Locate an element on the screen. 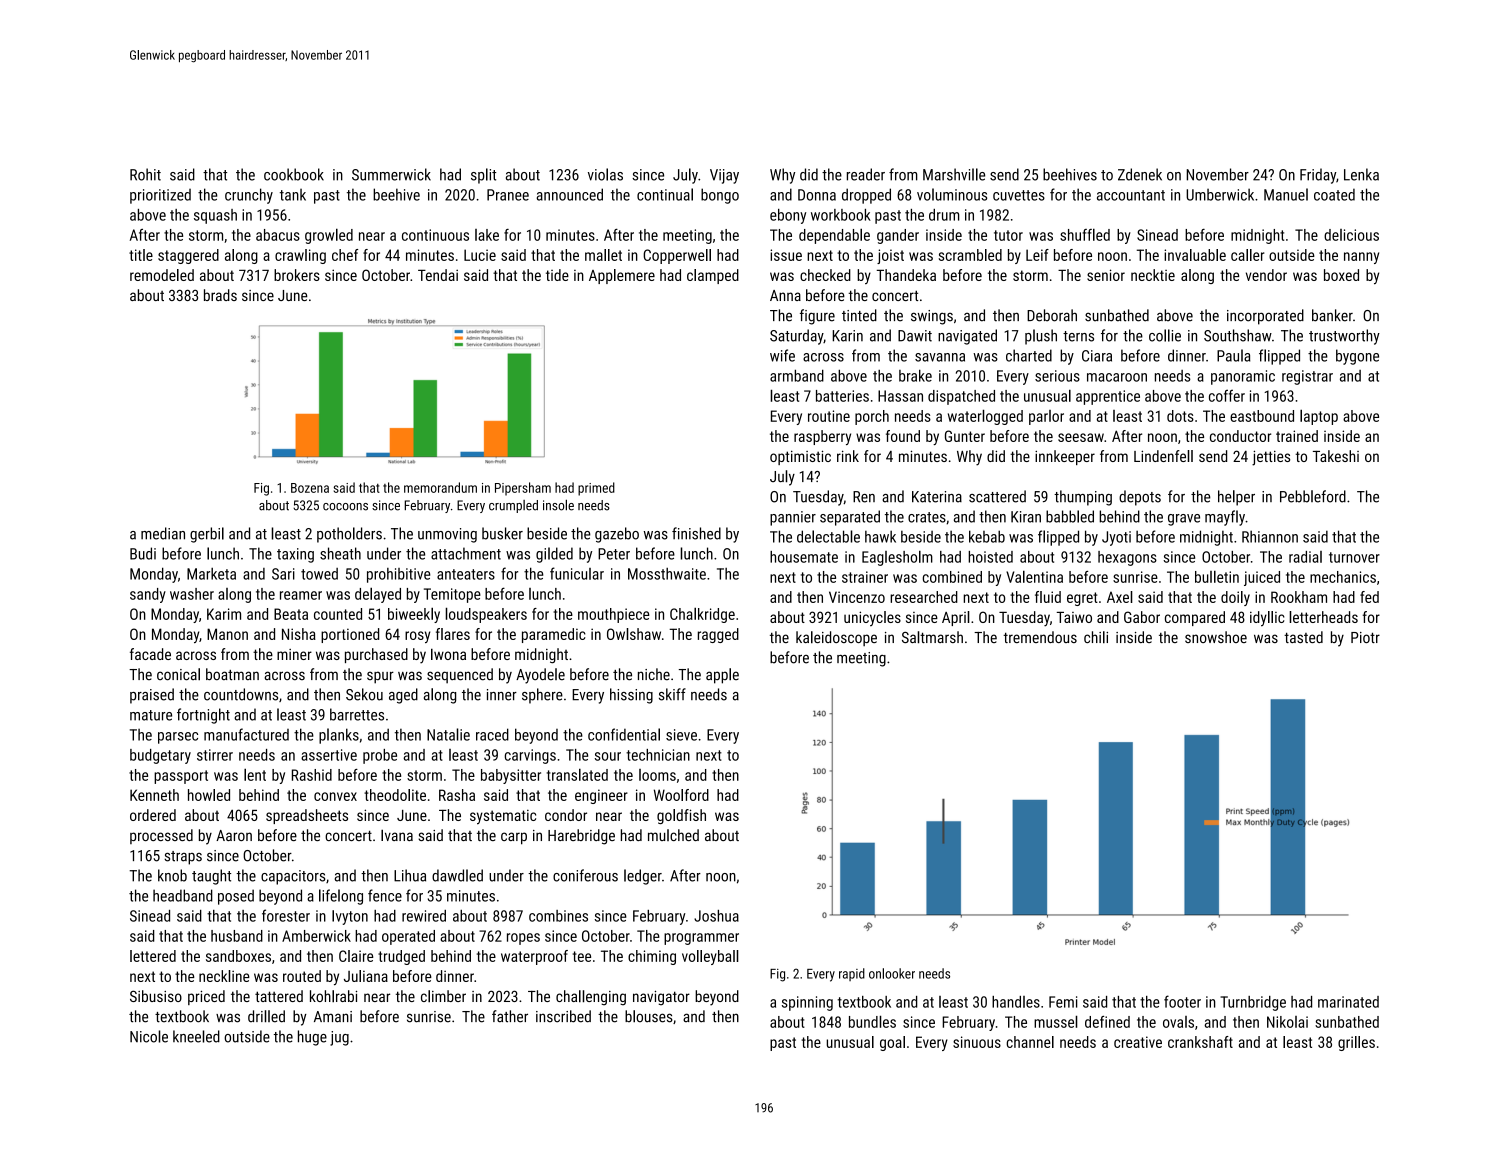 The width and height of the screenshot is (1509, 1166). Rohit is located at coordinates (145, 174).
